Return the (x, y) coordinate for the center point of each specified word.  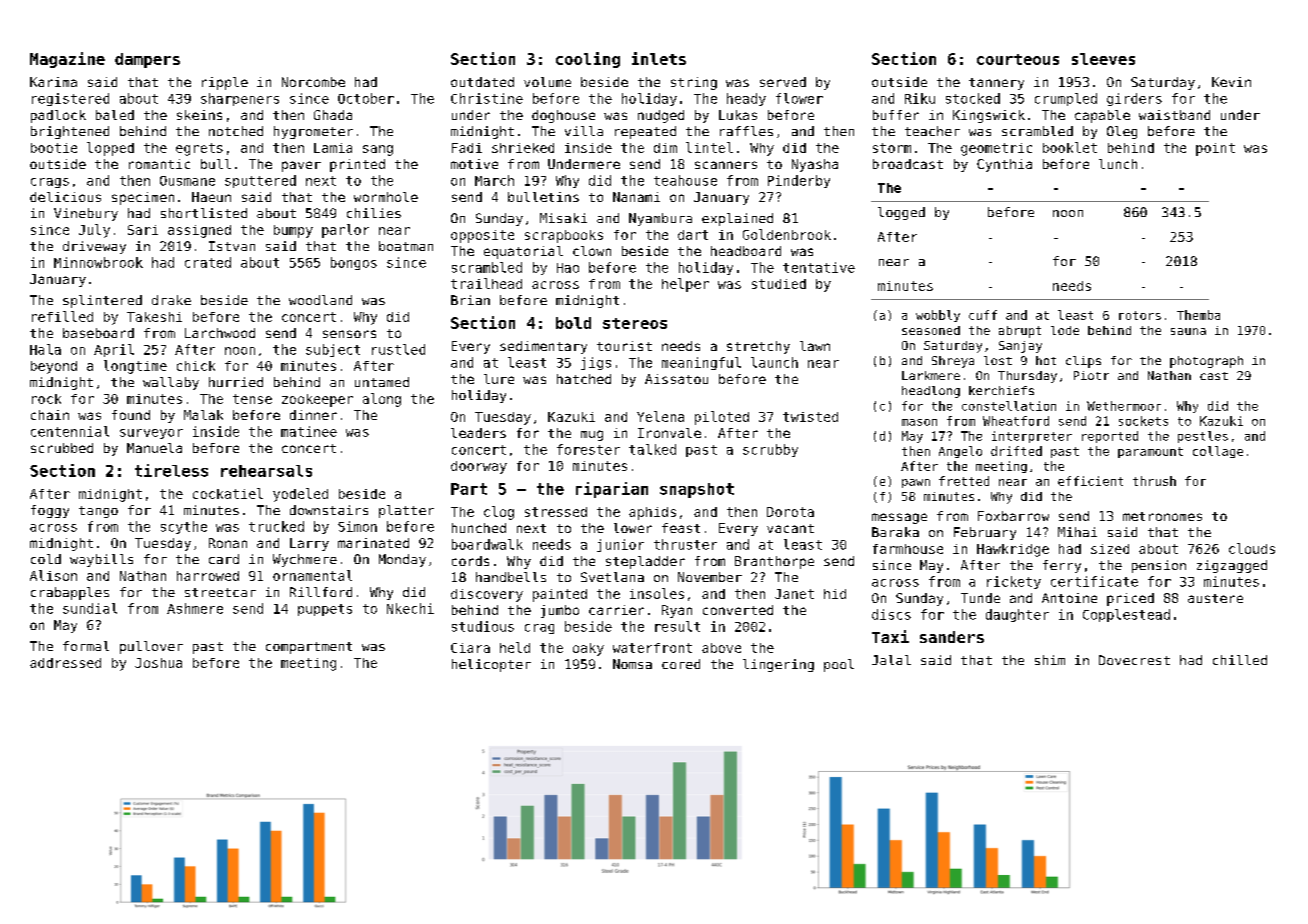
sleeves (1103, 59)
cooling (588, 60)
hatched (584, 379)
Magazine (67, 60)
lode (1065, 330)
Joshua (158, 663)
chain (50, 415)
